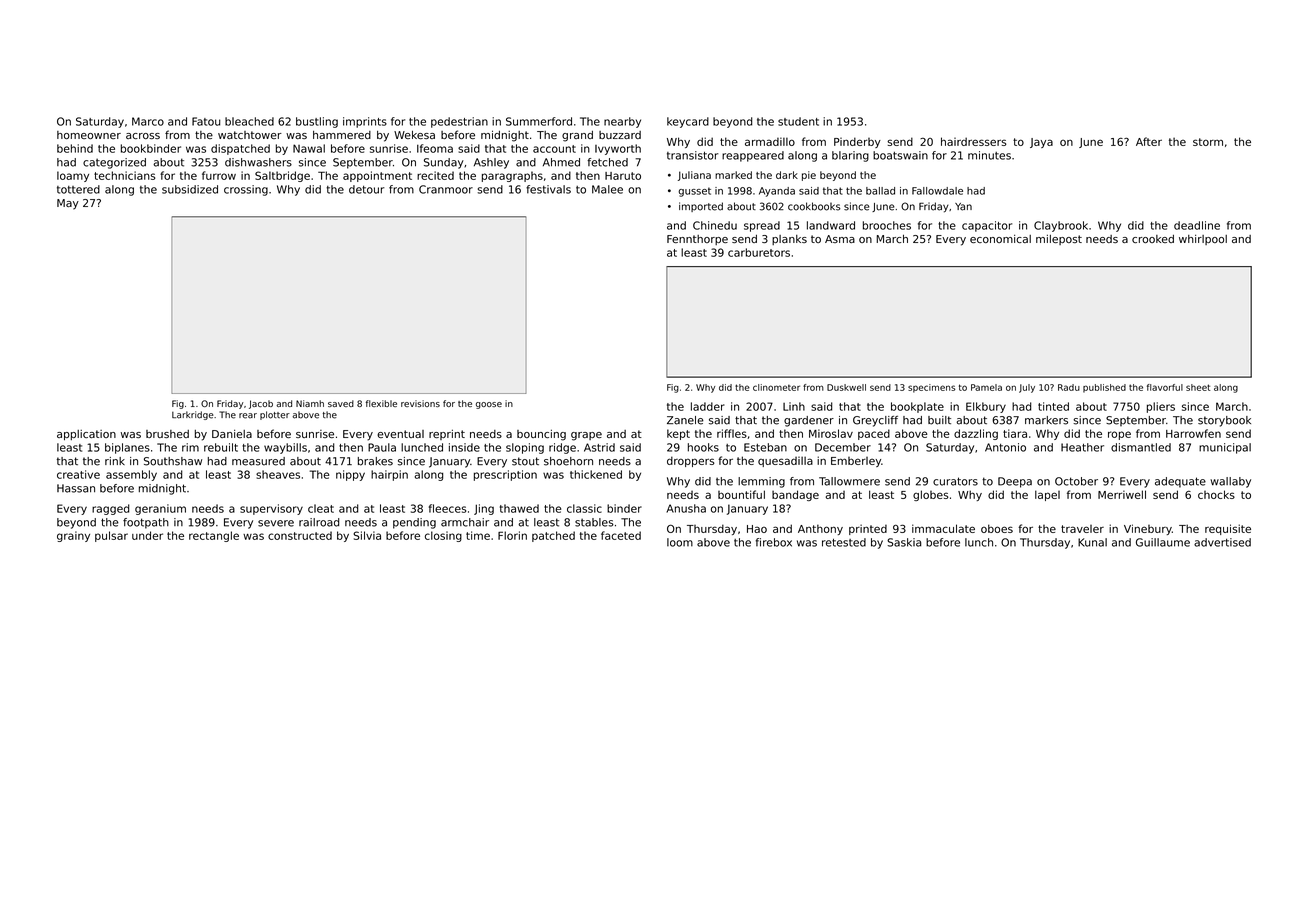 Image resolution: width=1308 pixels, height=924 pixels. What do you see at coordinates (350, 475) in the image?
I see `nippy` at bounding box center [350, 475].
